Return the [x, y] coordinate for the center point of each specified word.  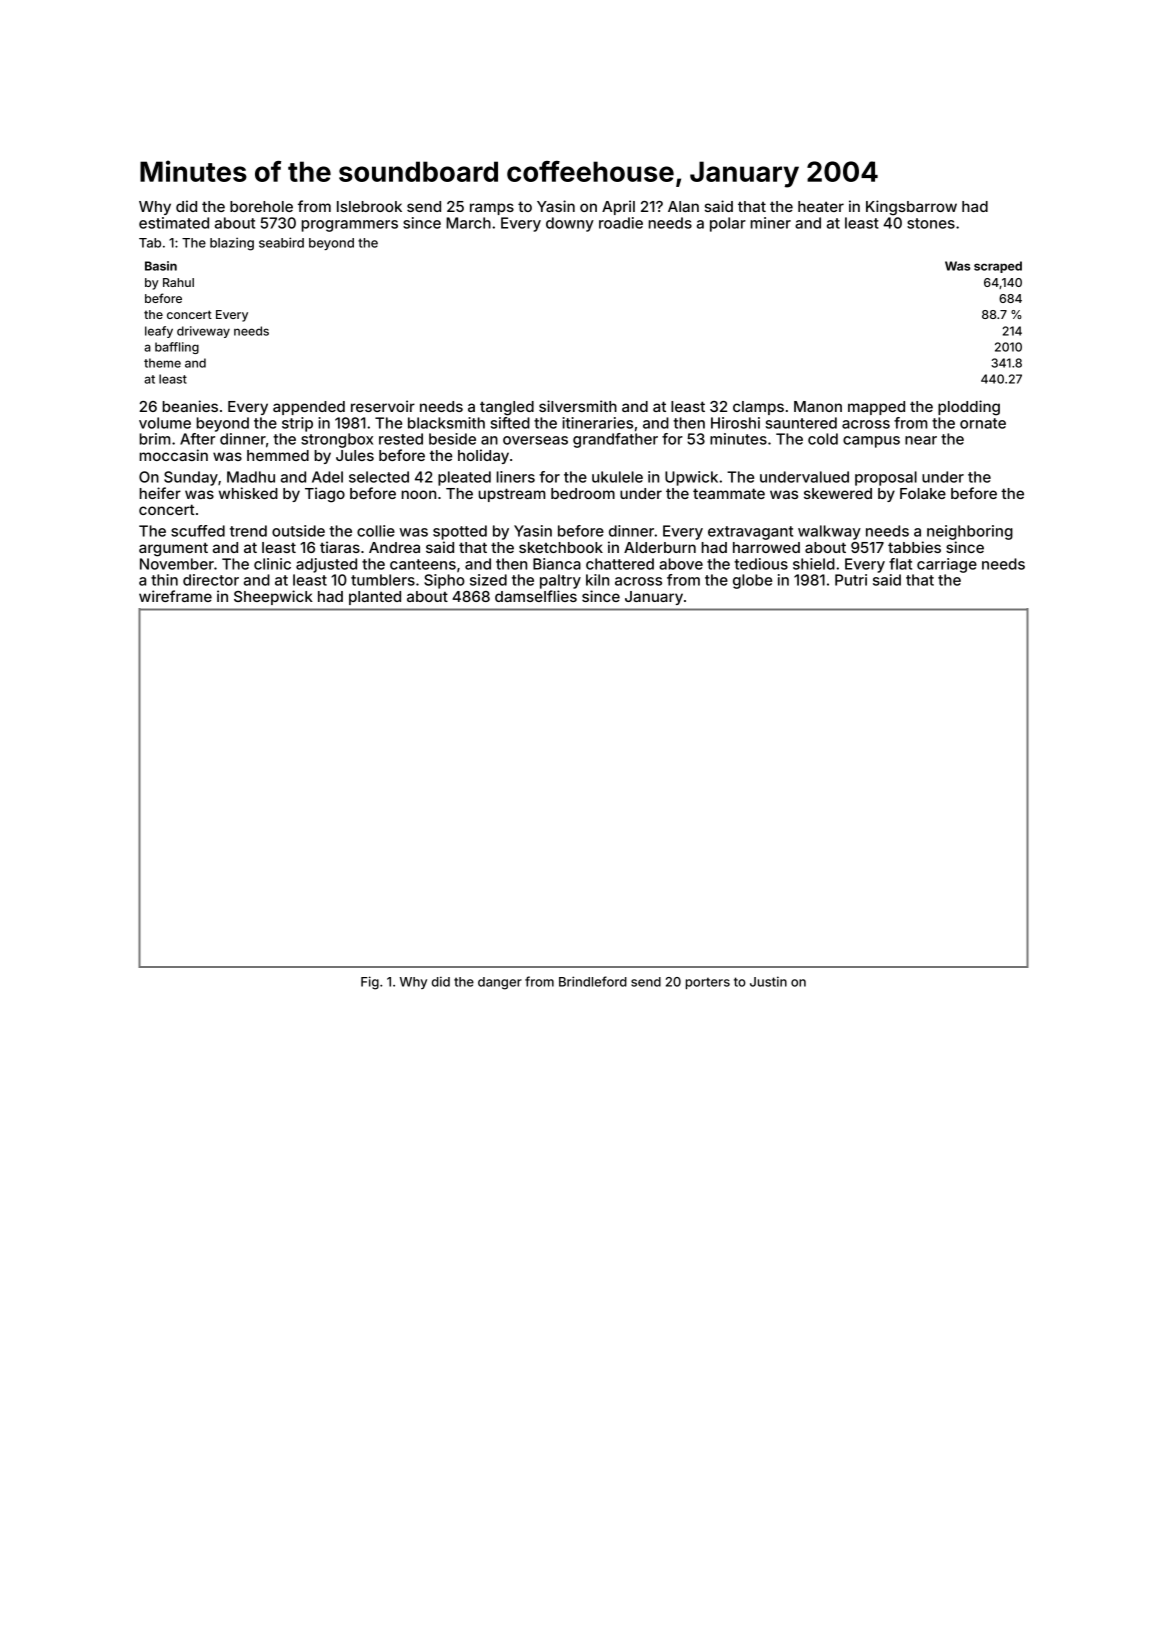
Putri [851, 580]
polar [728, 224]
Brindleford [593, 981]
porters [708, 983]
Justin [768, 981]
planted [375, 598]
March [468, 223]
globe [752, 581]
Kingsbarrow [911, 208]
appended [309, 408]
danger [500, 983]
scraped [998, 267]
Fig [370, 983]
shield [814, 564]
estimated [174, 223]
